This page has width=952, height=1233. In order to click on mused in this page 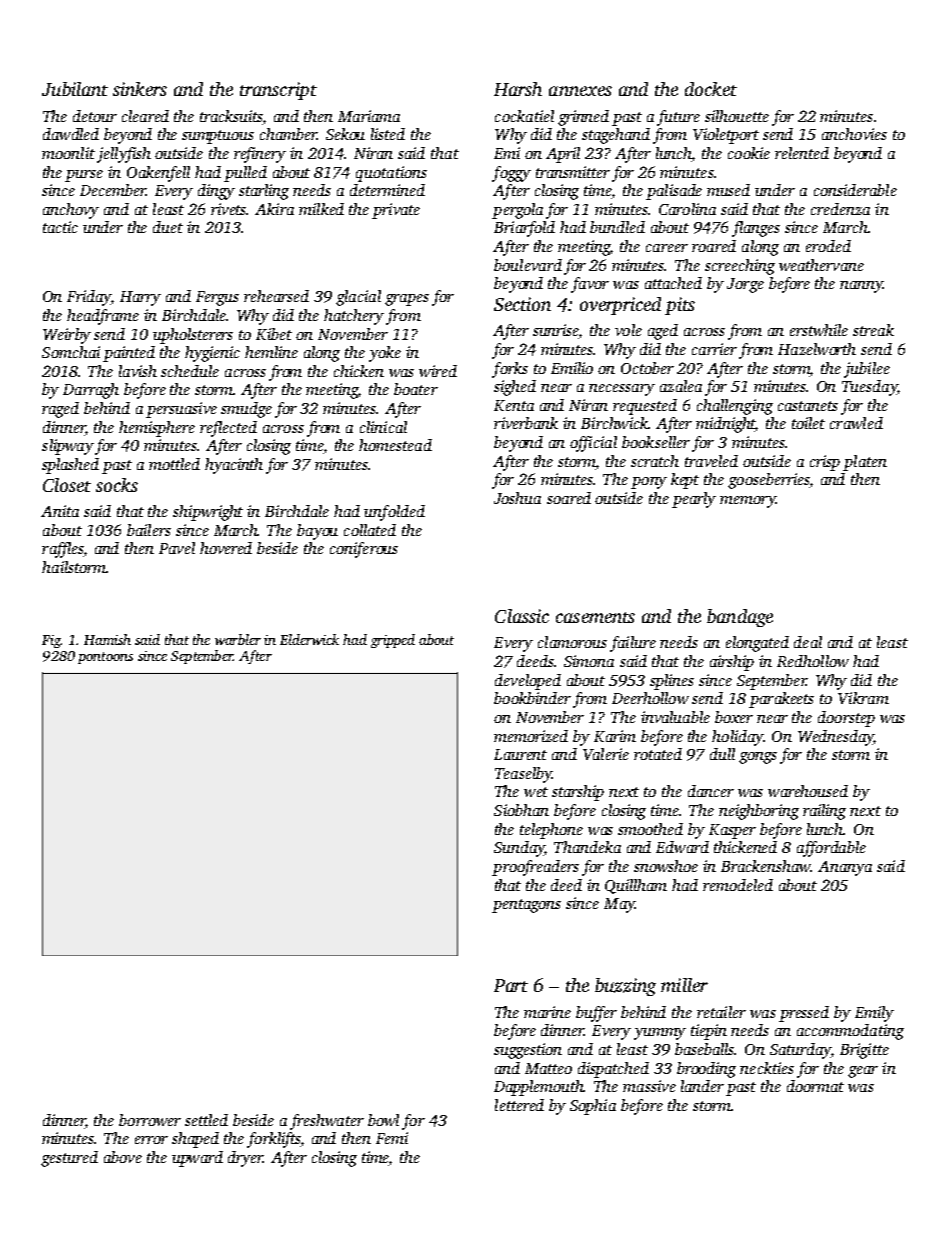, I will do `click(728, 190)`.
